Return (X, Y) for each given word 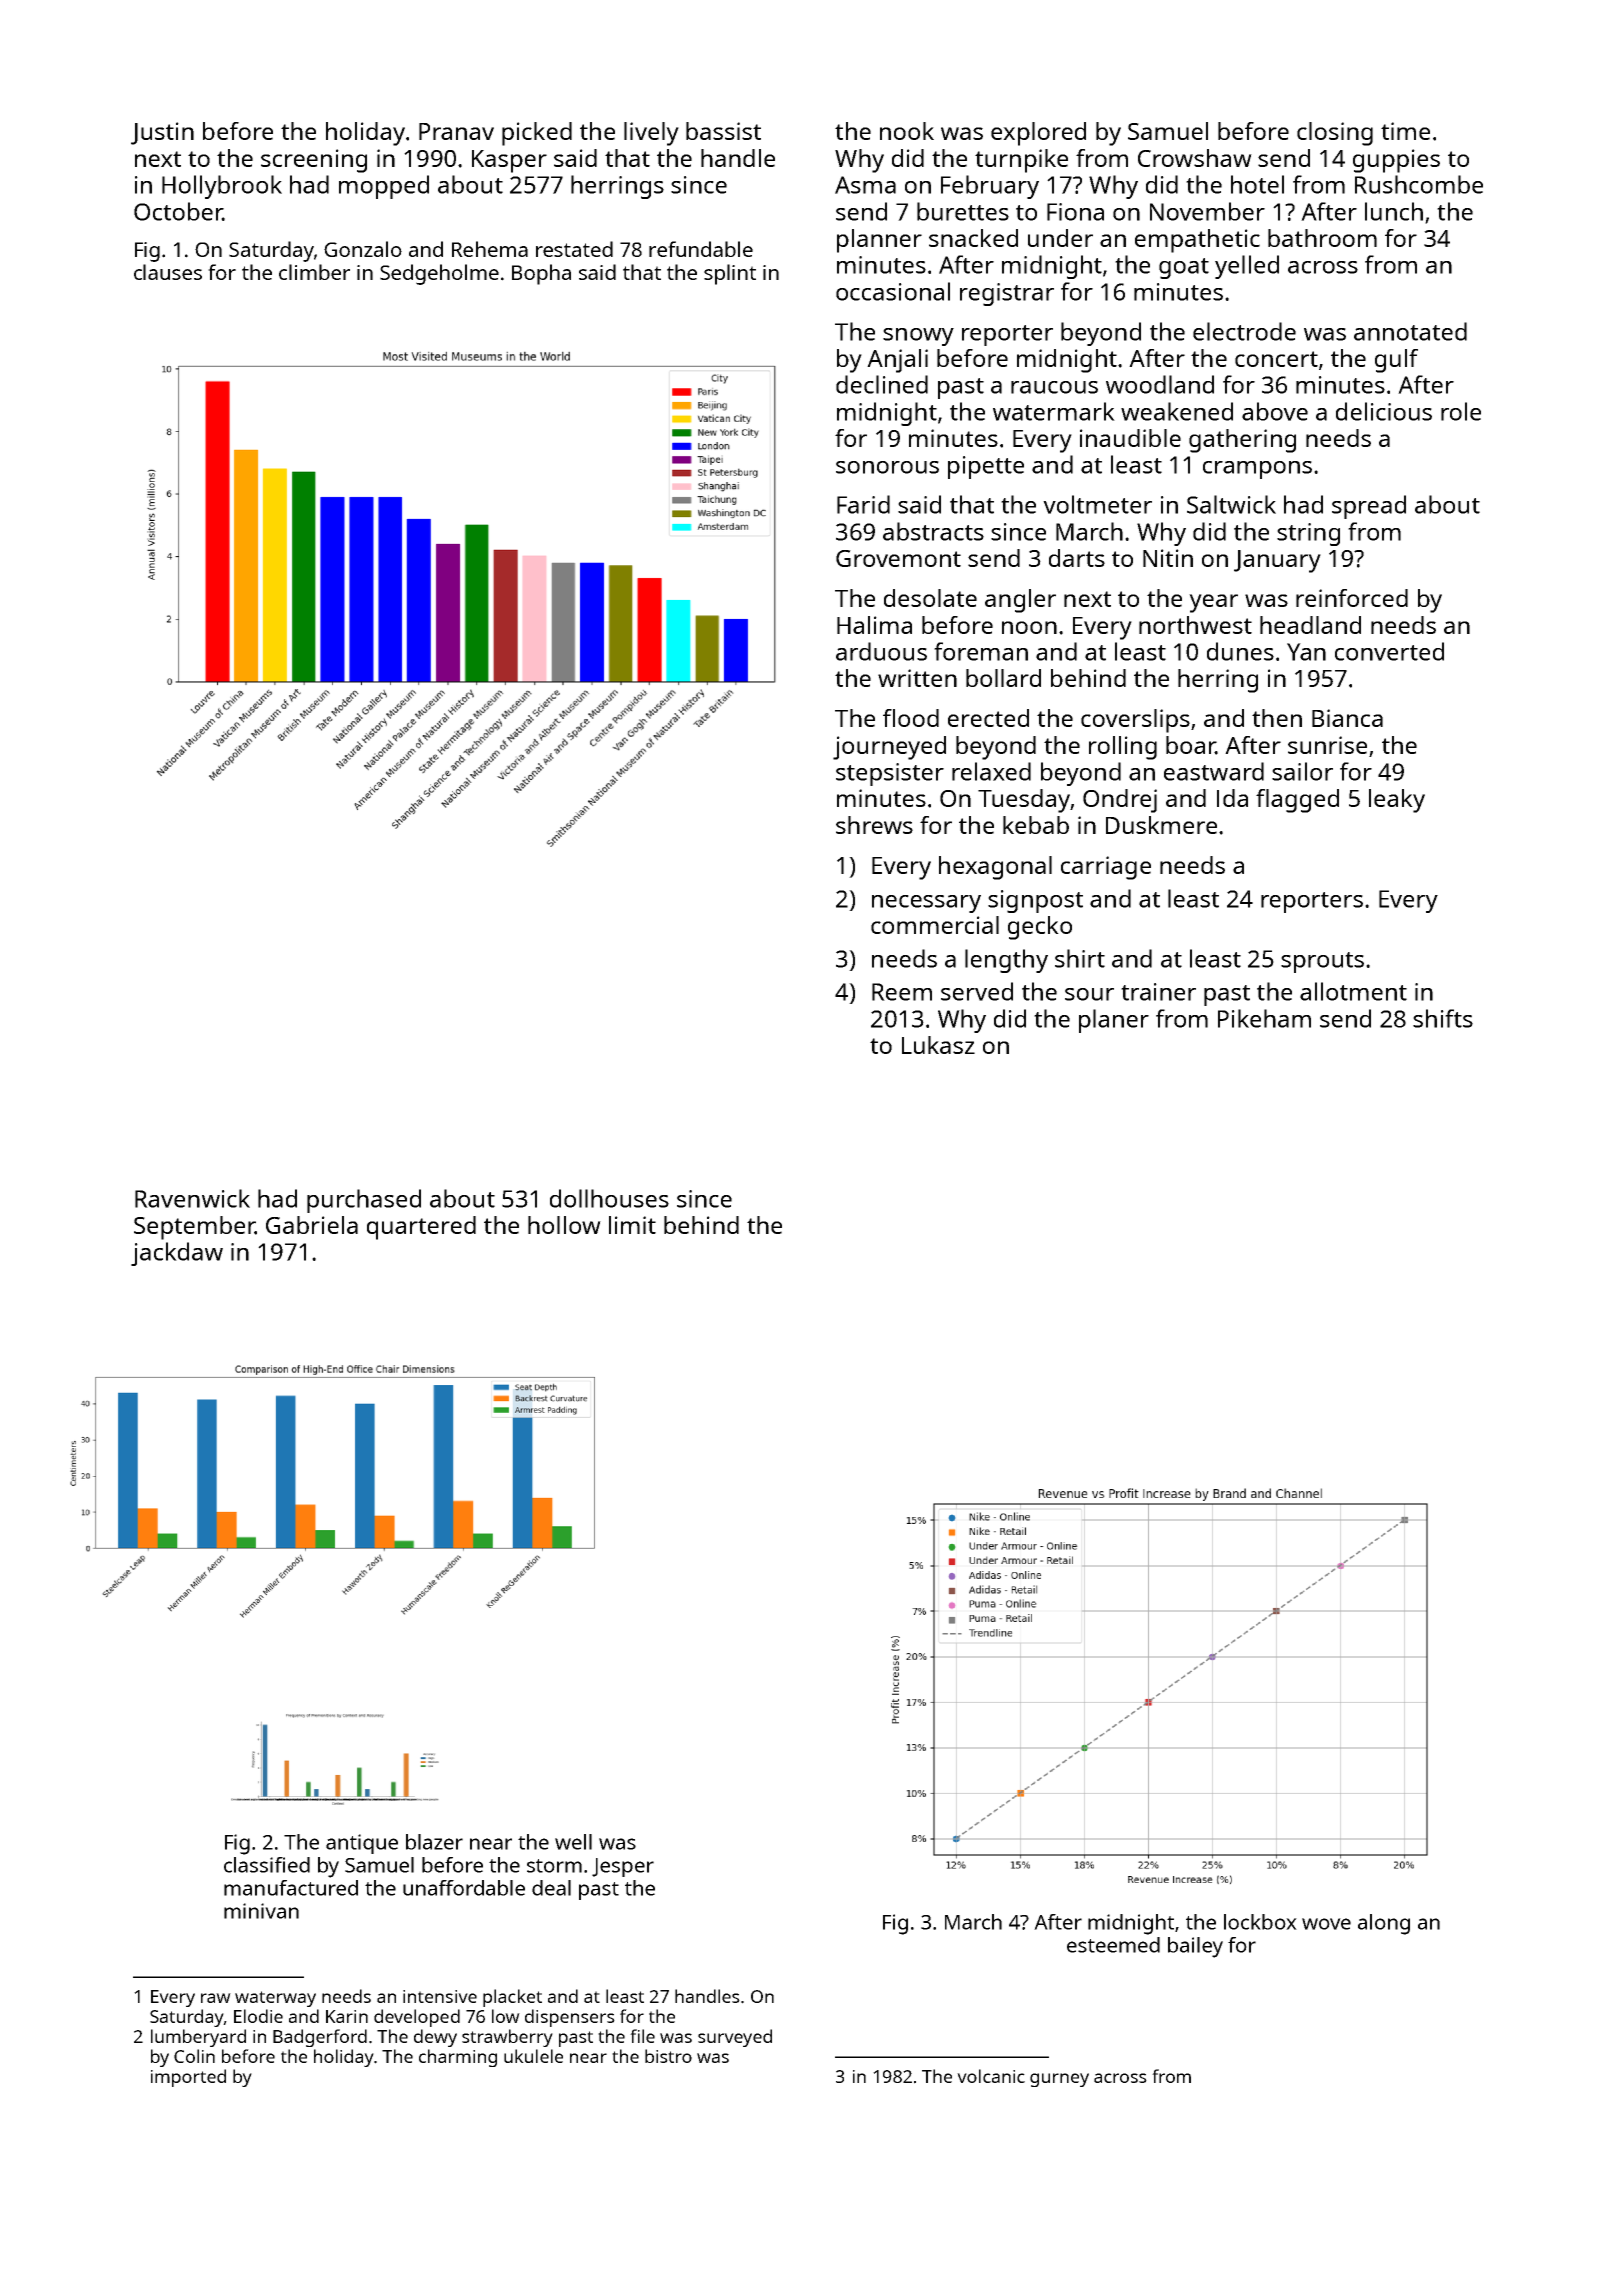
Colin (194, 2056)
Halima (874, 625)
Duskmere (1161, 825)
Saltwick (1231, 504)
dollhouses (609, 1198)
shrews (874, 825)
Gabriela (312, 1225)
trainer (1158, 992)
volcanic (991, 2076)
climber (314, 272)
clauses (168, 272)
